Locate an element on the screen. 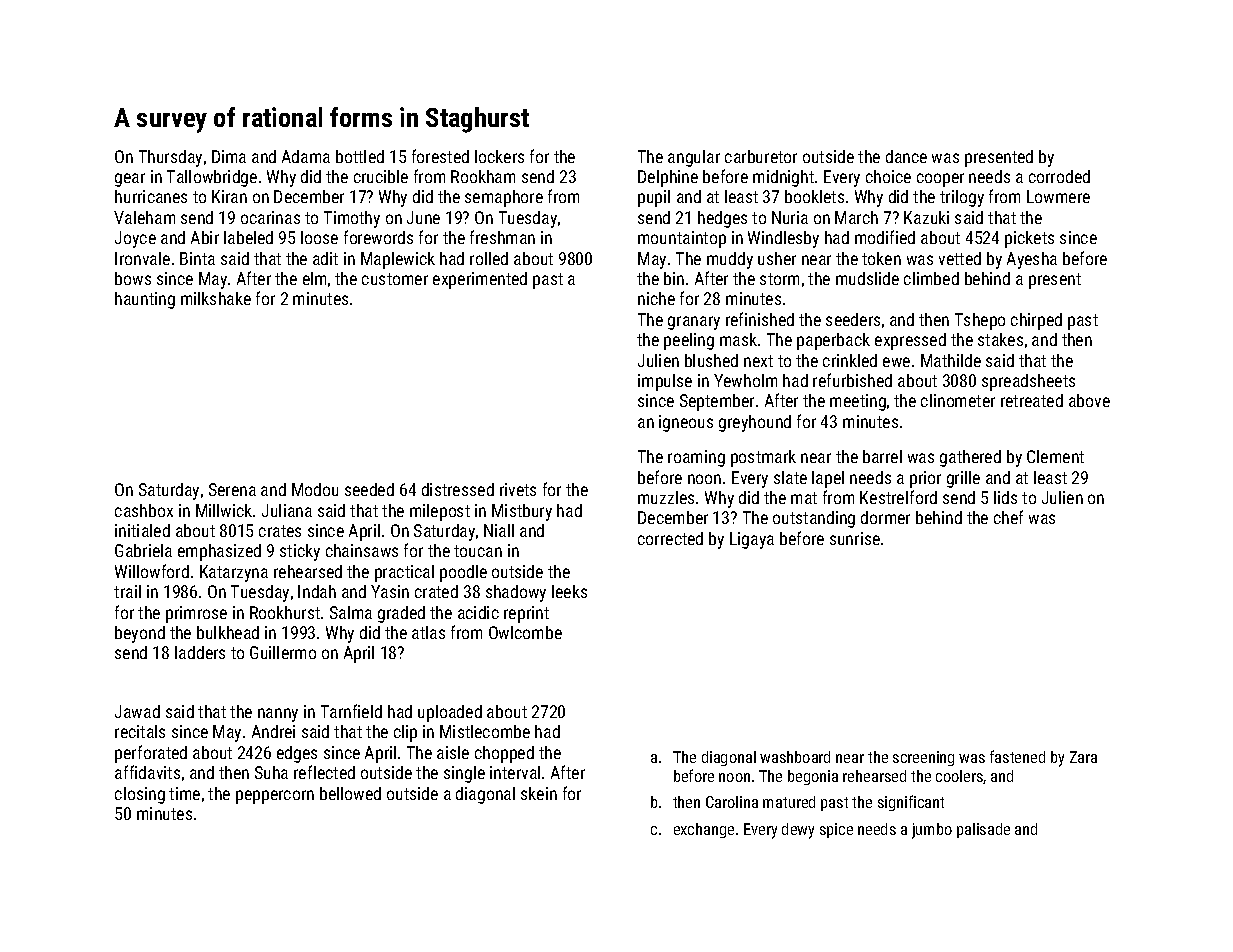  September is located at coordinates (717, 402).
